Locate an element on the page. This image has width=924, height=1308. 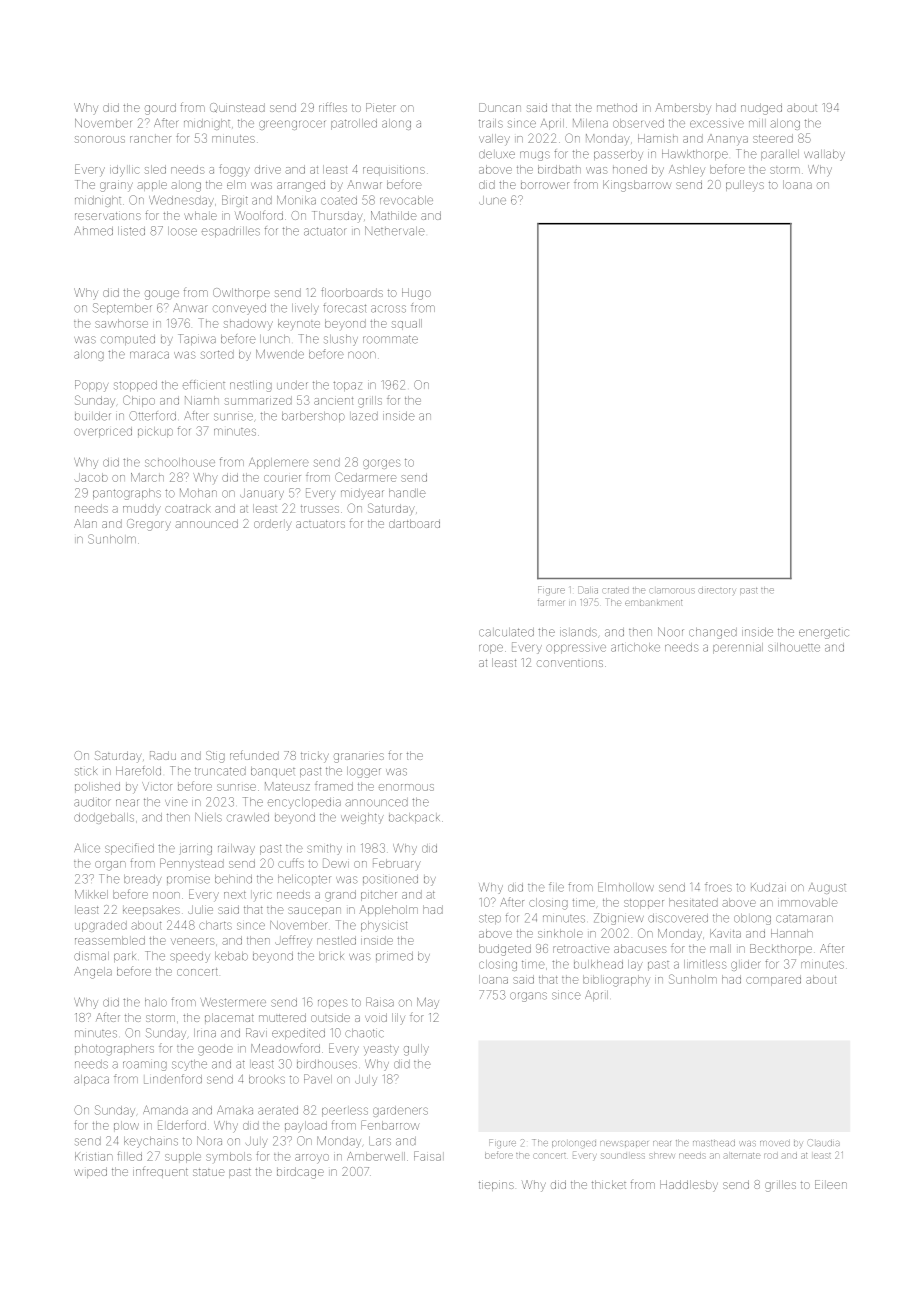
Gregory is located at coordinates (149, 525).
